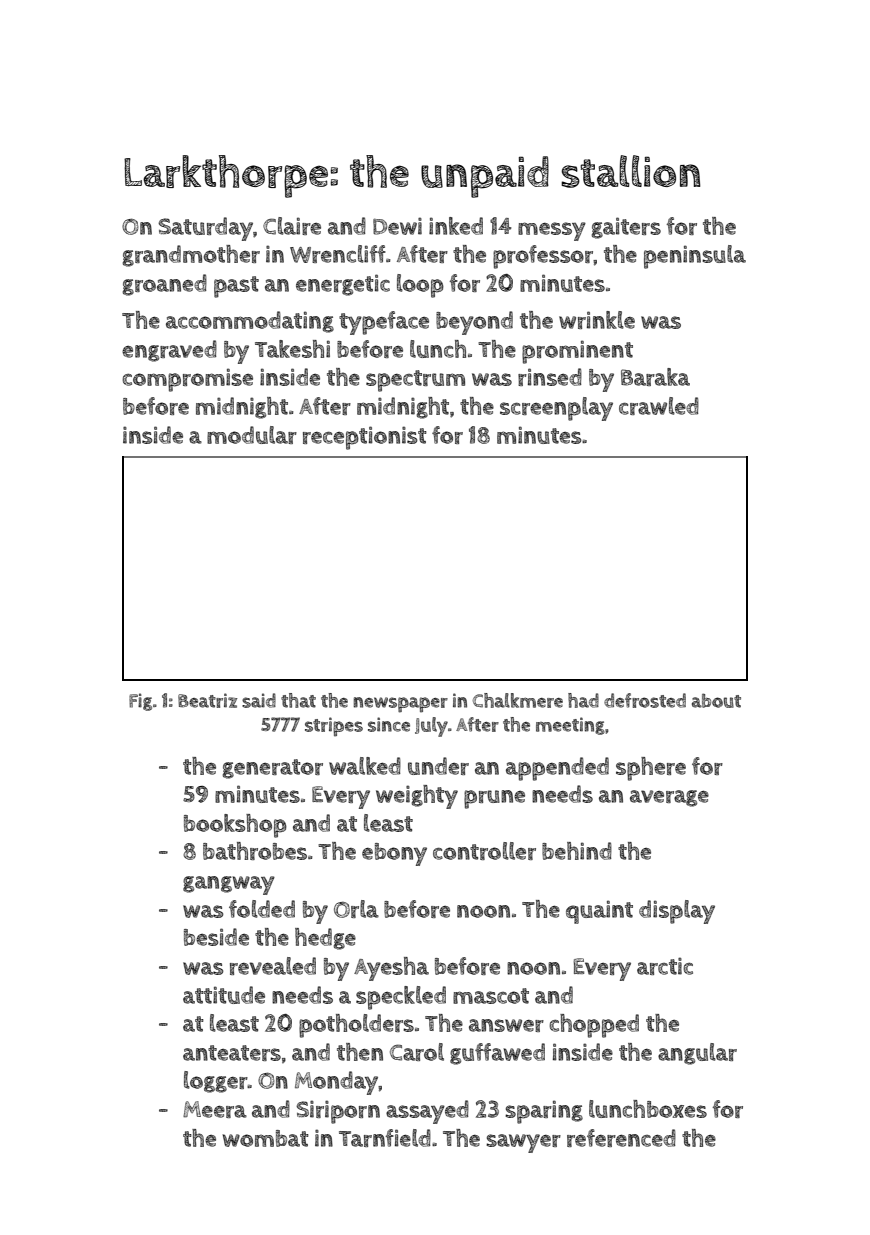 The height and width of the screenshot is (1235, 870). I want to click on display, so click(677, 912).
